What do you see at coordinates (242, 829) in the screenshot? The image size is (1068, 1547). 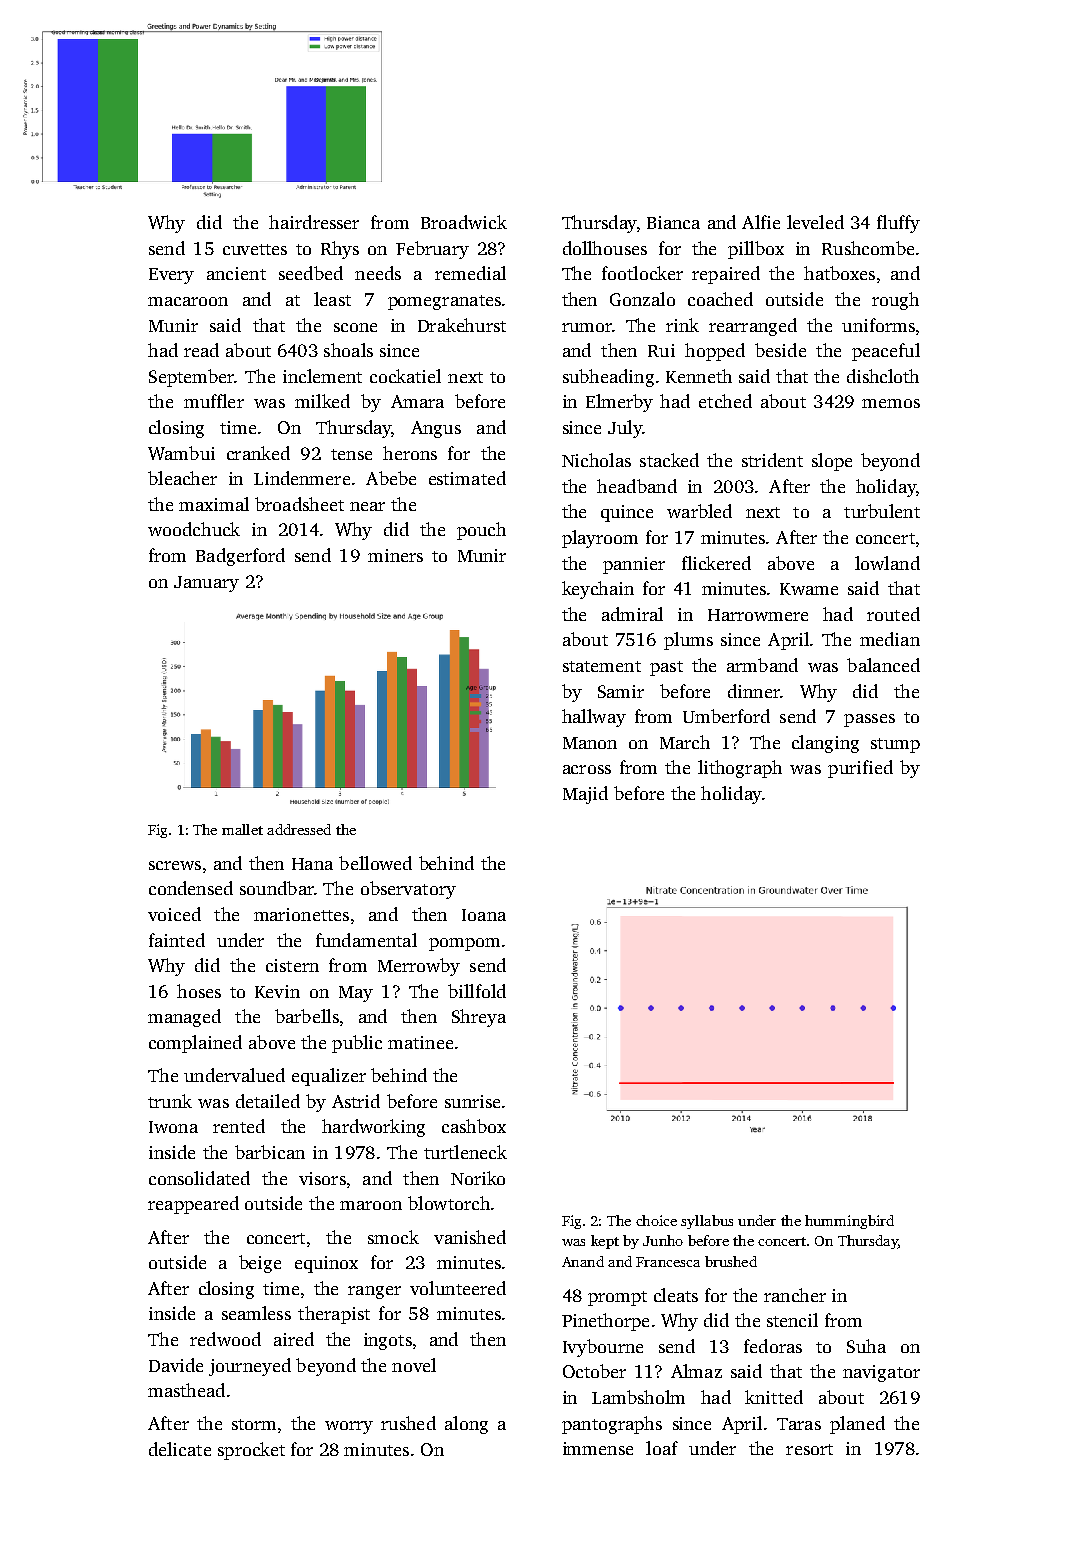 I see `mallet` at bounding box center [242, 829].
